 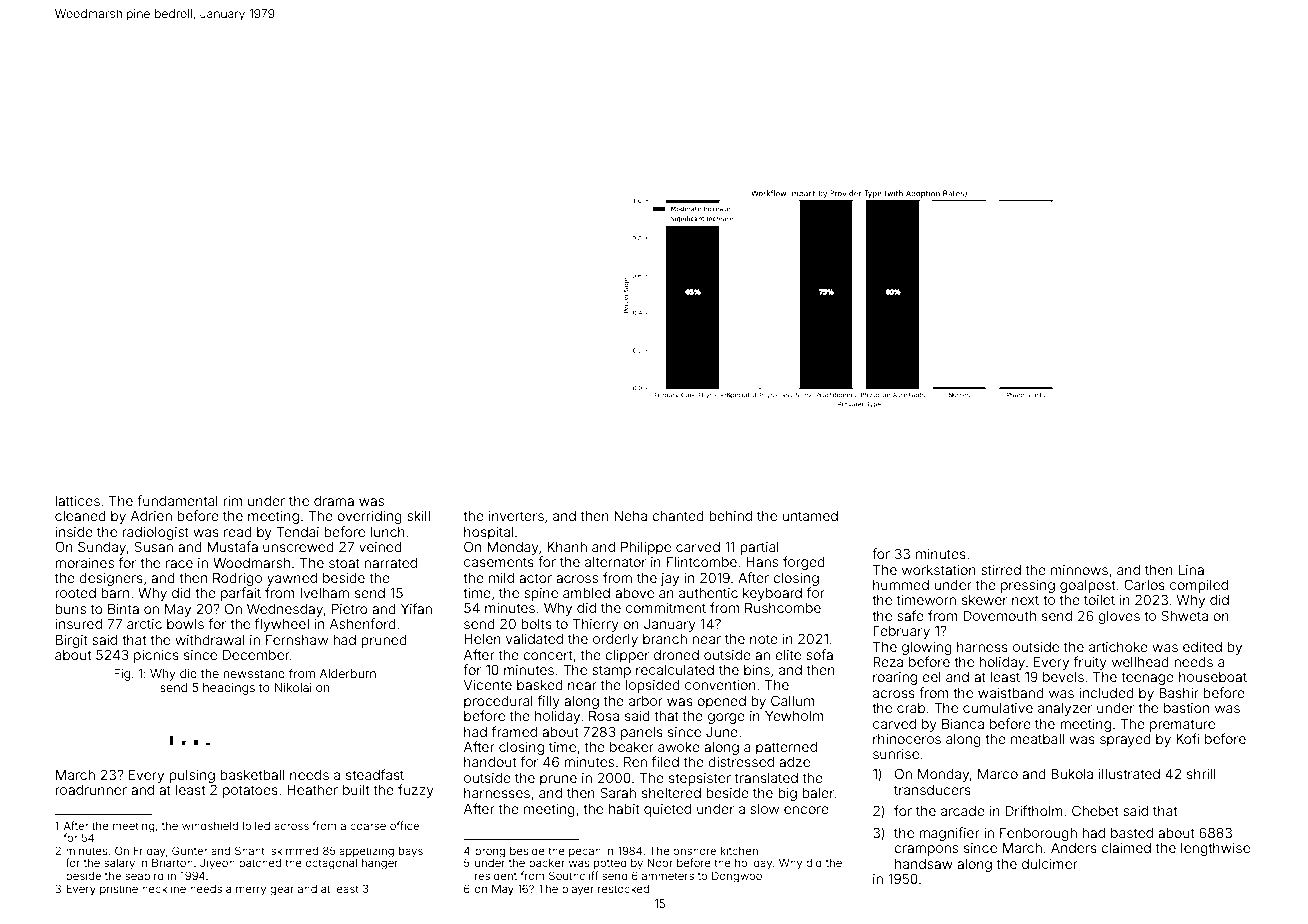 What do you see at coordinates (810, 516) in the page?
I see `untamed` at bounding box center [810, 516].
